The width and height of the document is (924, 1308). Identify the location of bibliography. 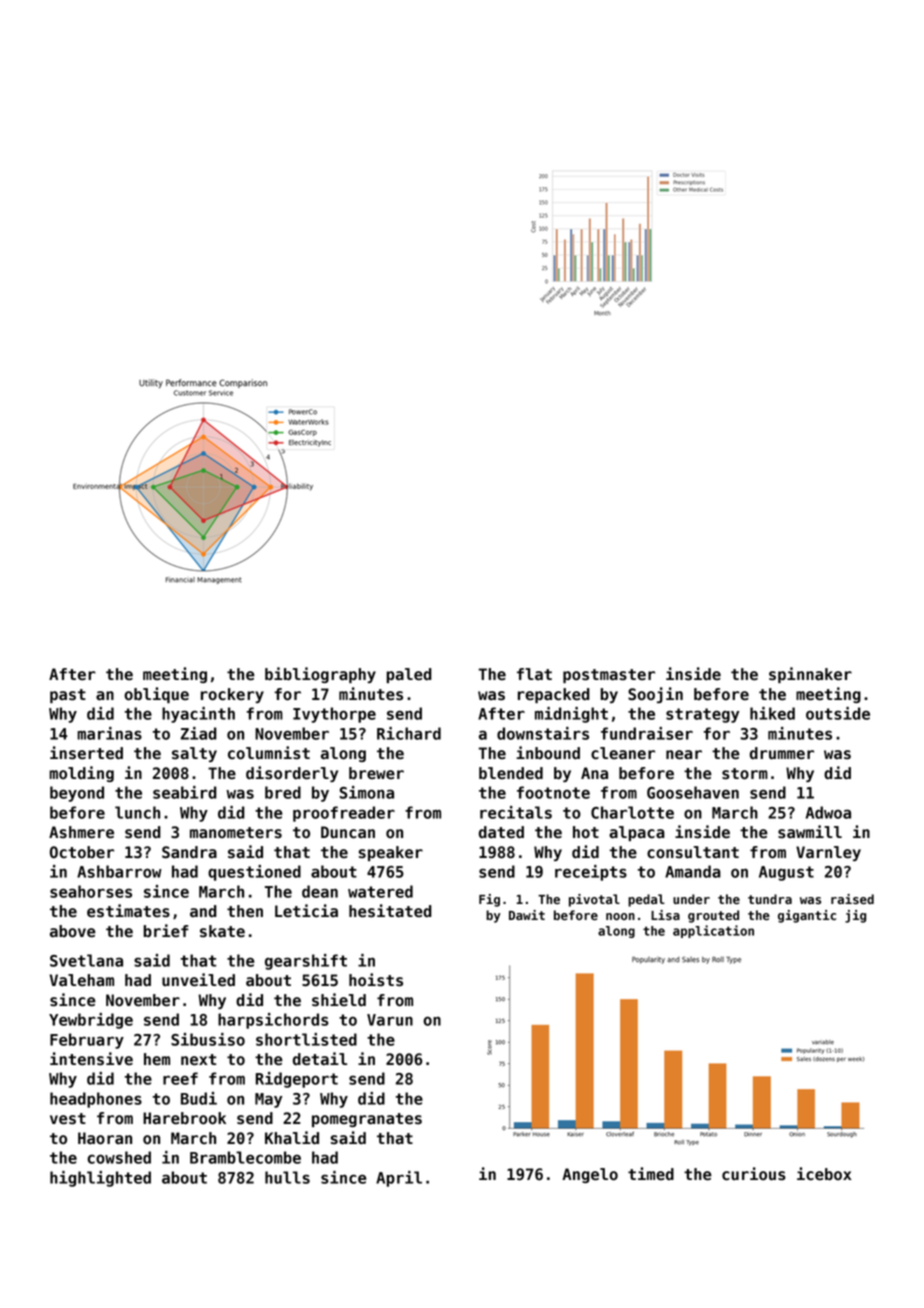
(320, 675).
